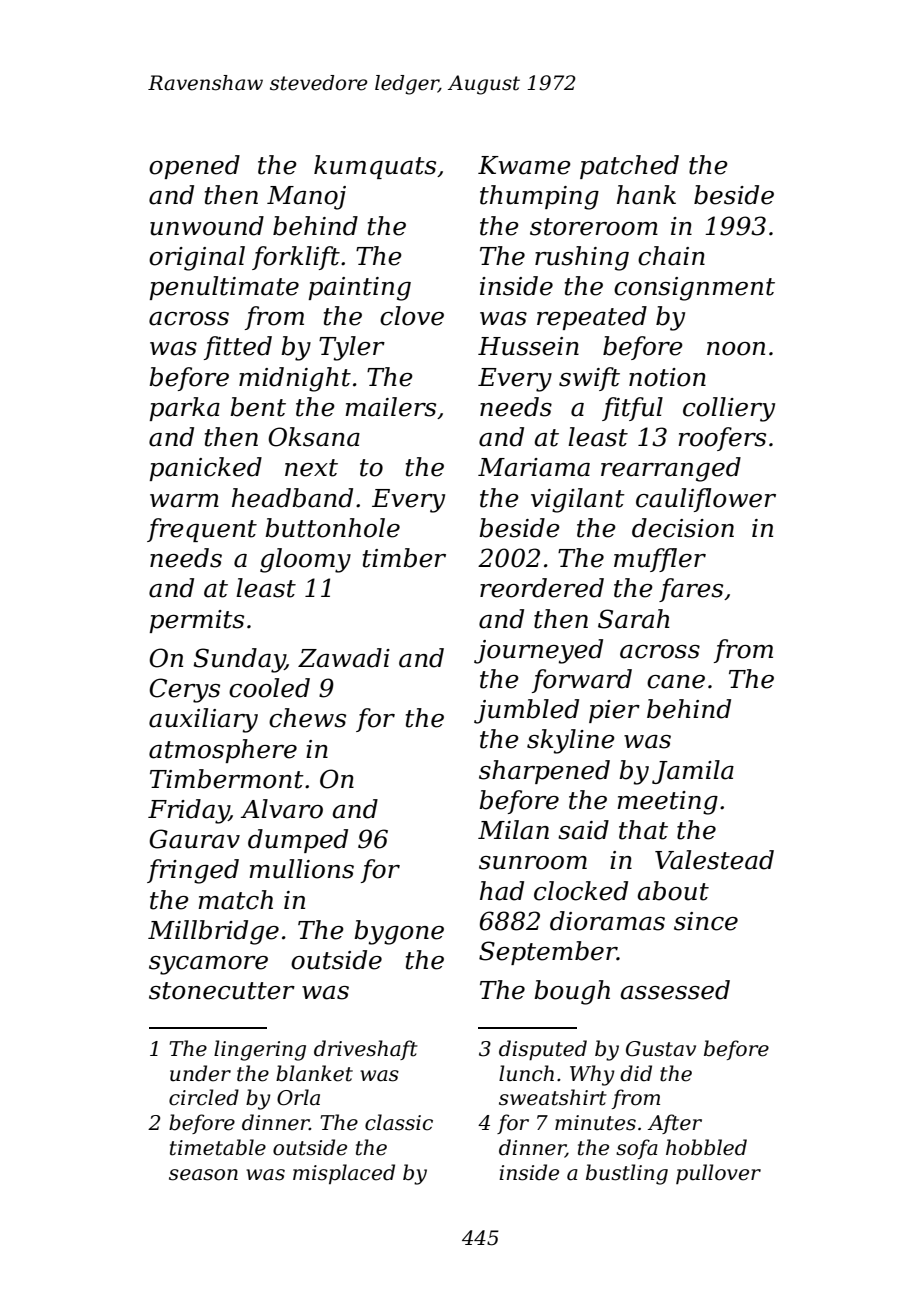  Describe the element at coordinates (344, 1174) in the screenshot. I see `misplaced` at that location.
